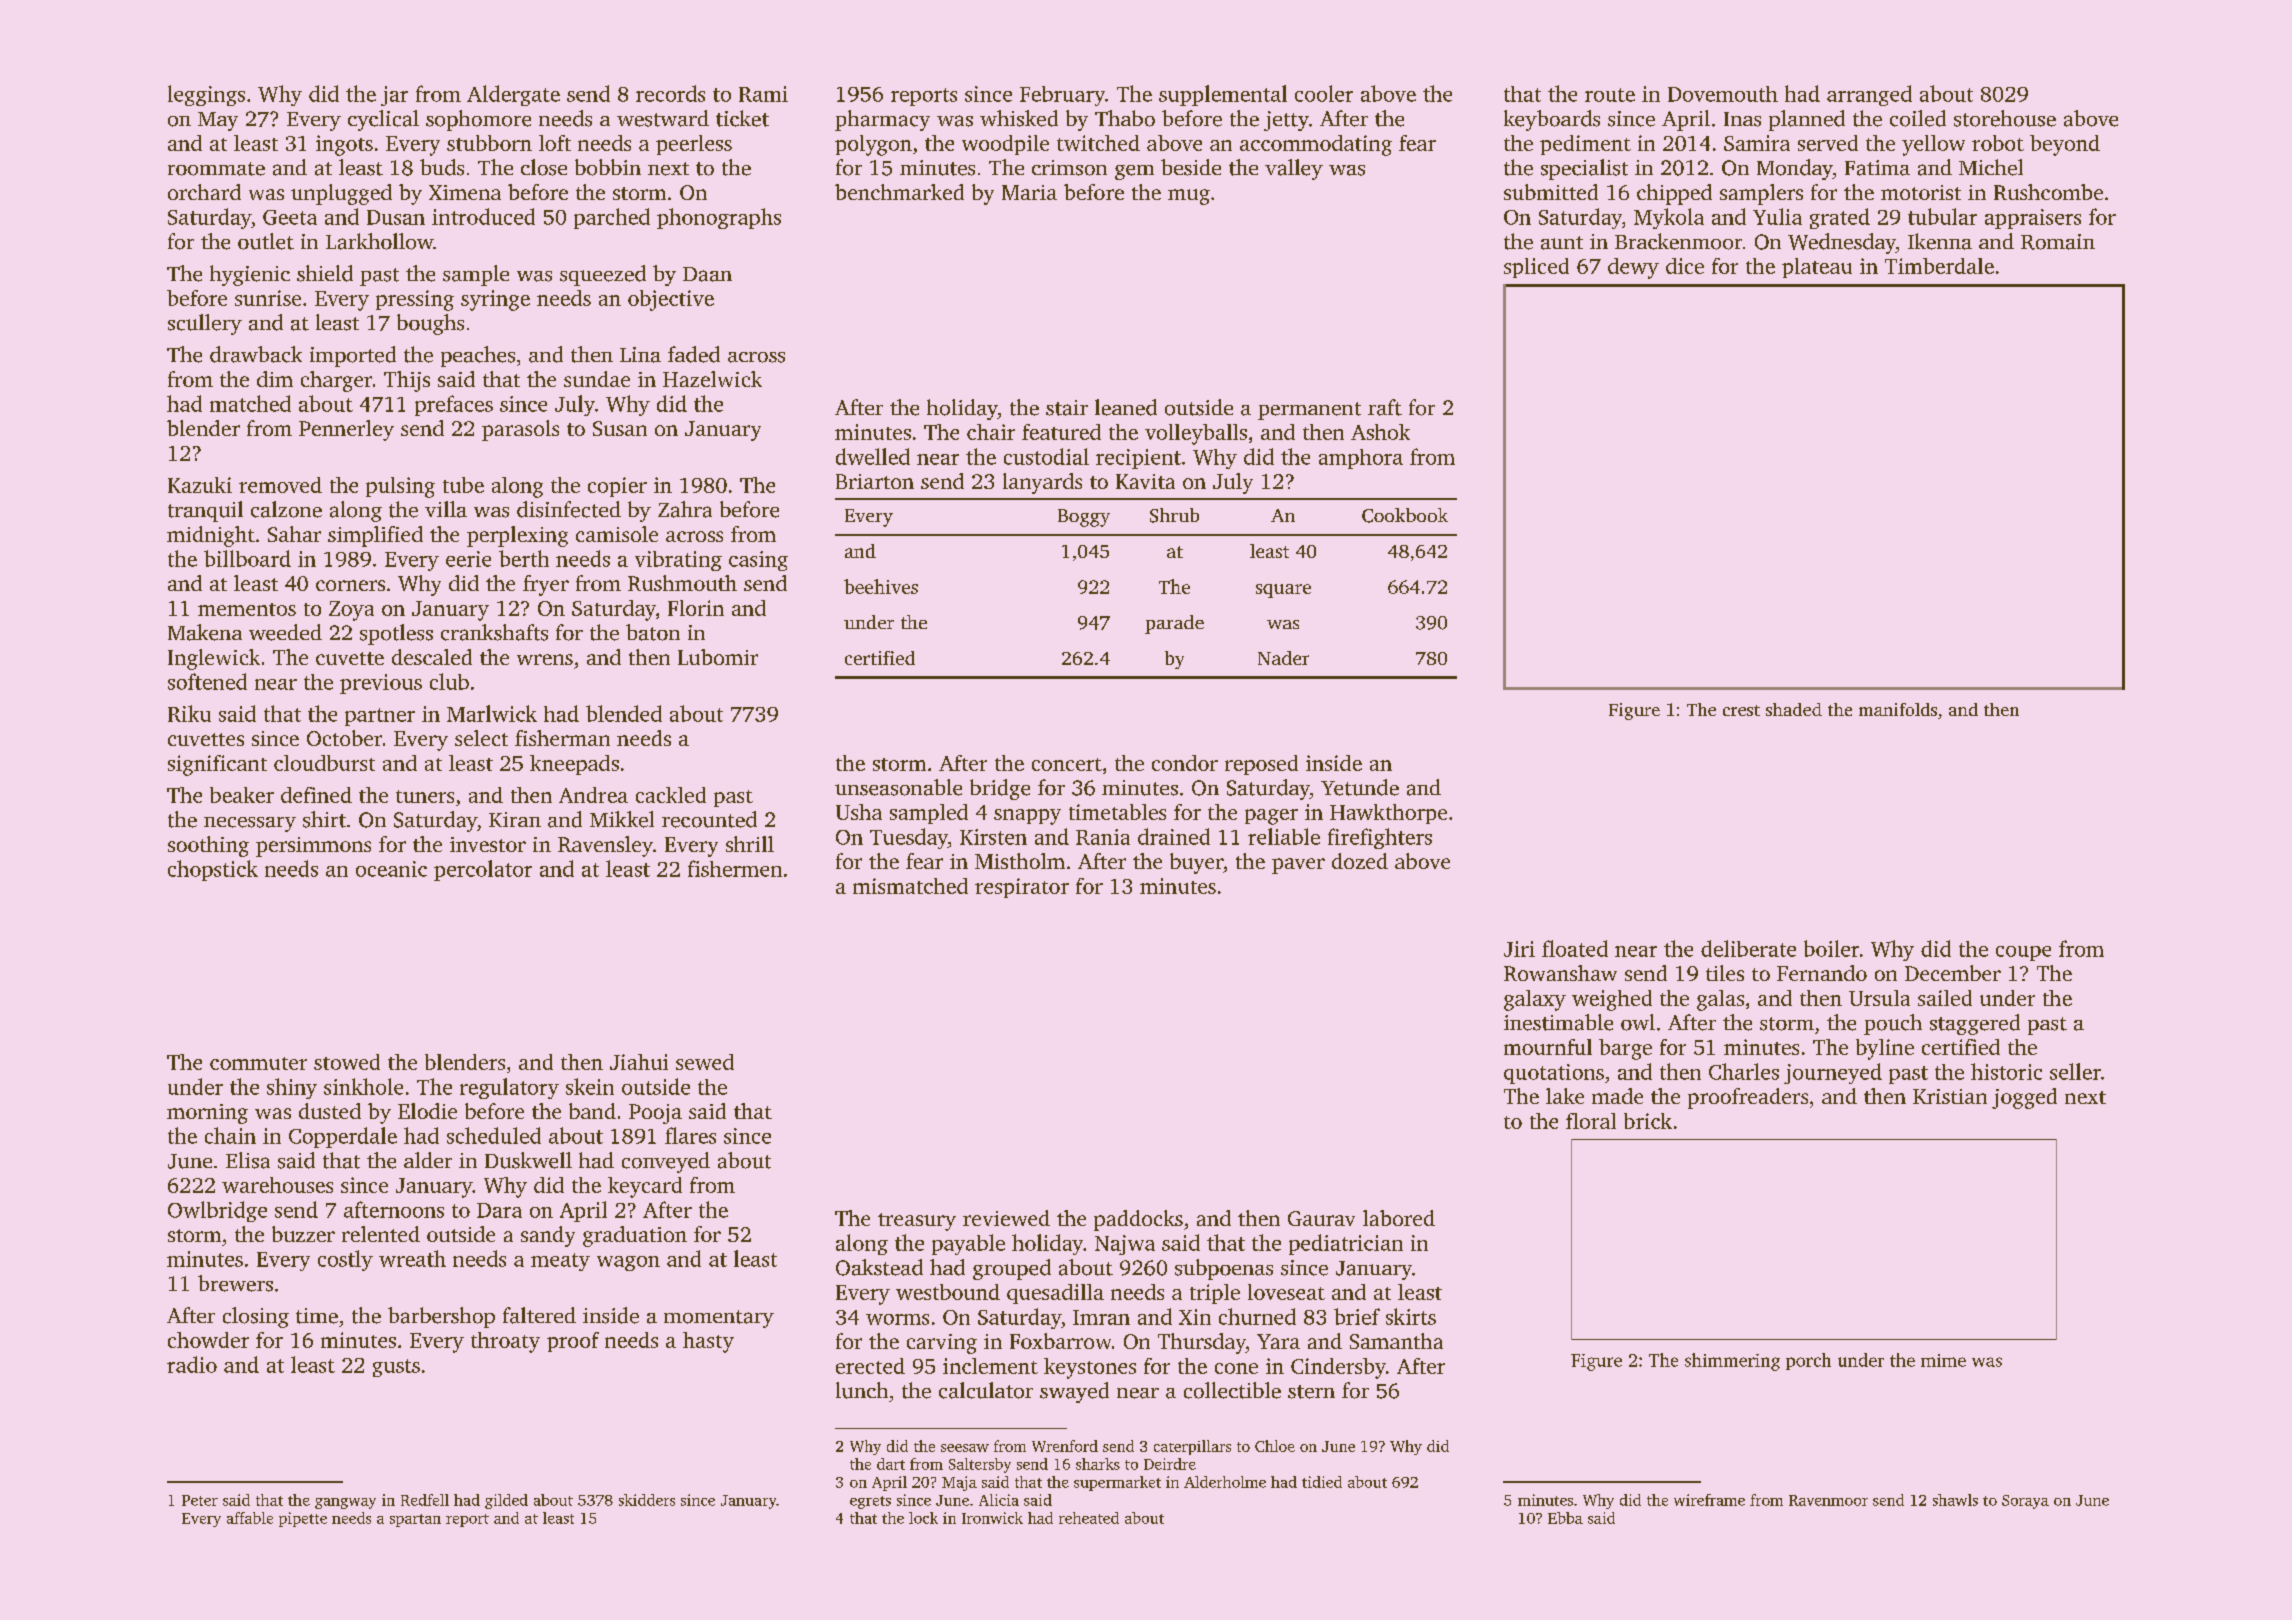 Image resolution: width=2292 pixels, height=1620 pixels. I want to click on leggings, so click(206, 95).
